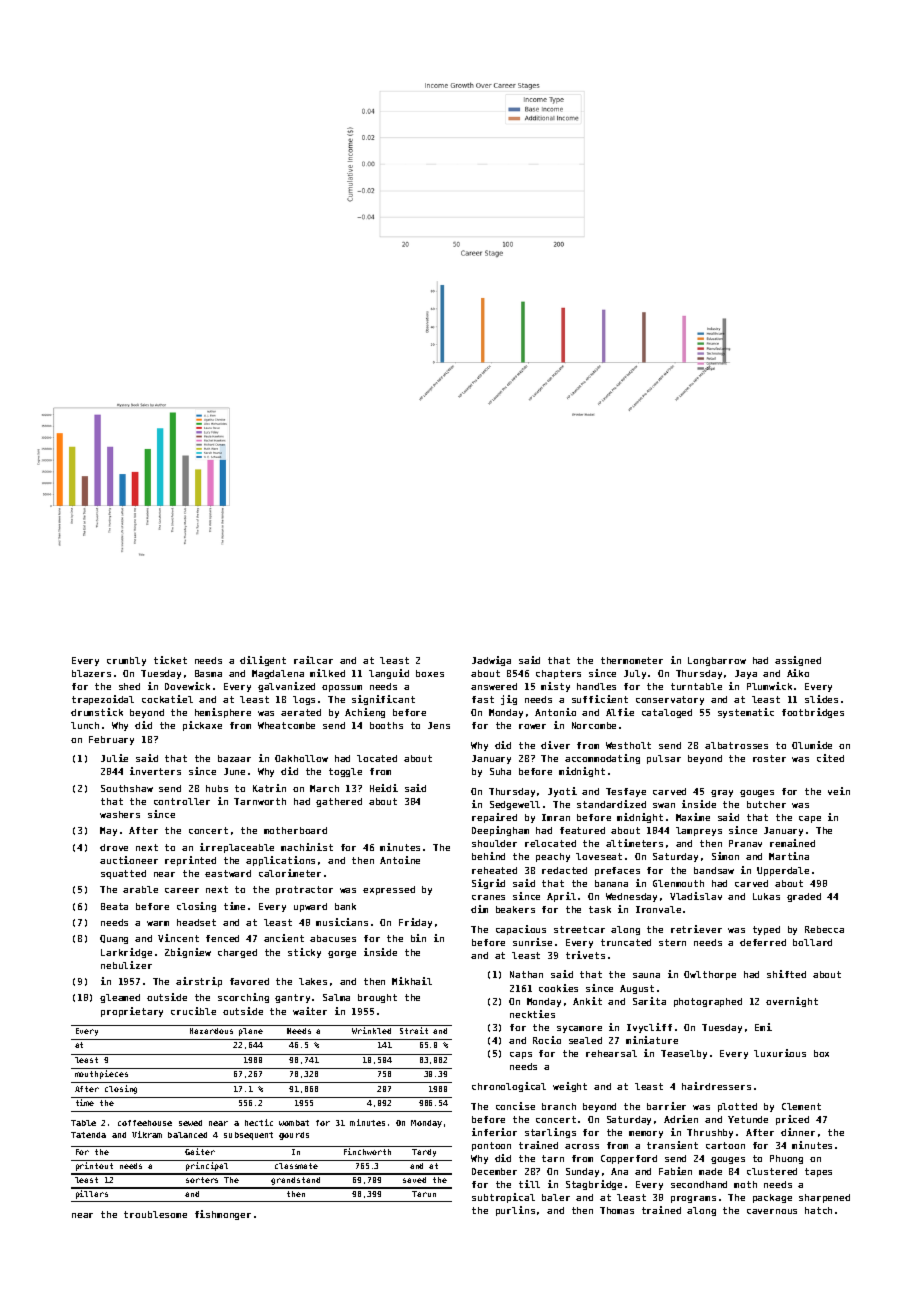 Image resolution: width=924 pixels, height=1308 pixels. I want to click on inferior, so click(494, 1132).
